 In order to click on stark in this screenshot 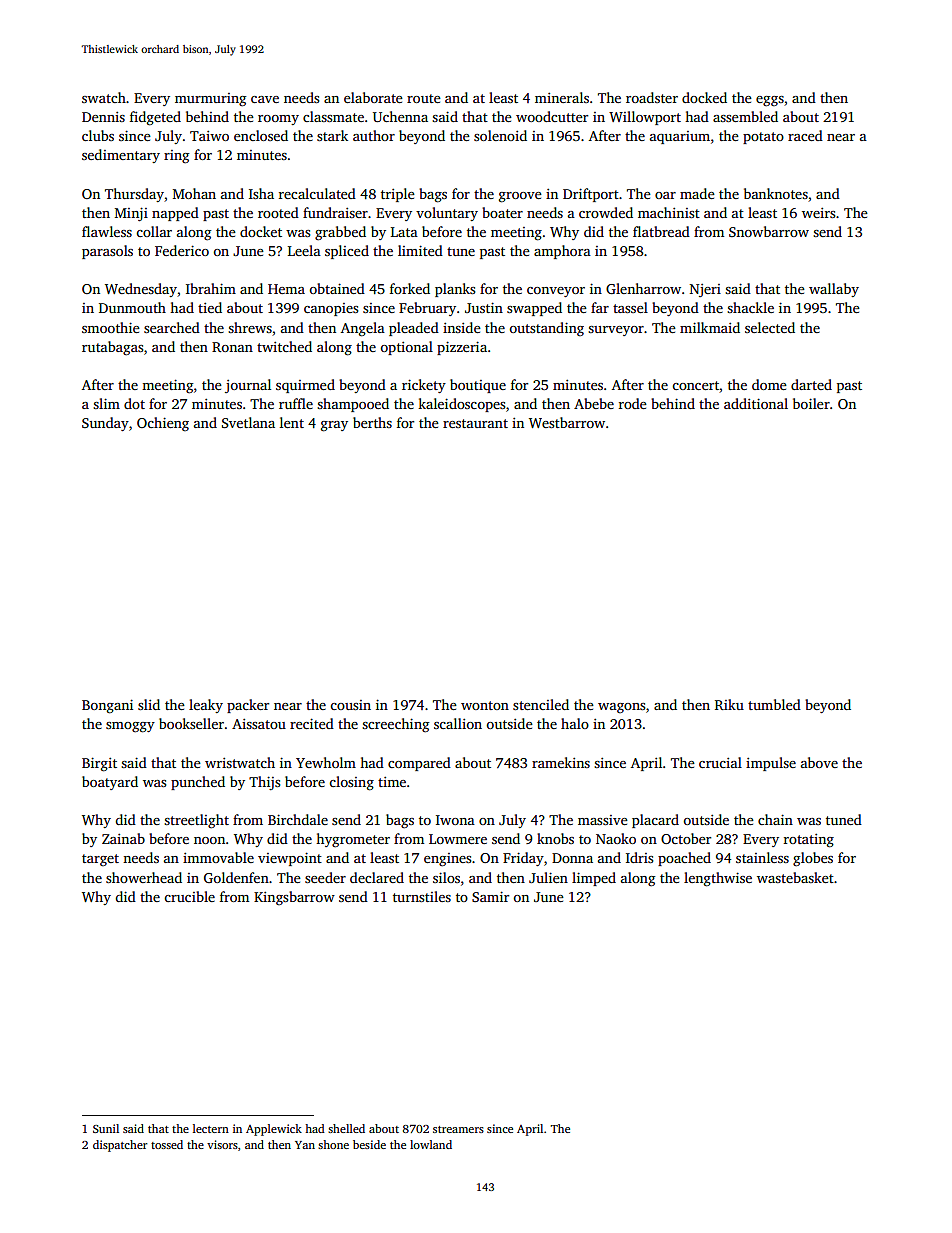, I will do `click(332, 135)`.
